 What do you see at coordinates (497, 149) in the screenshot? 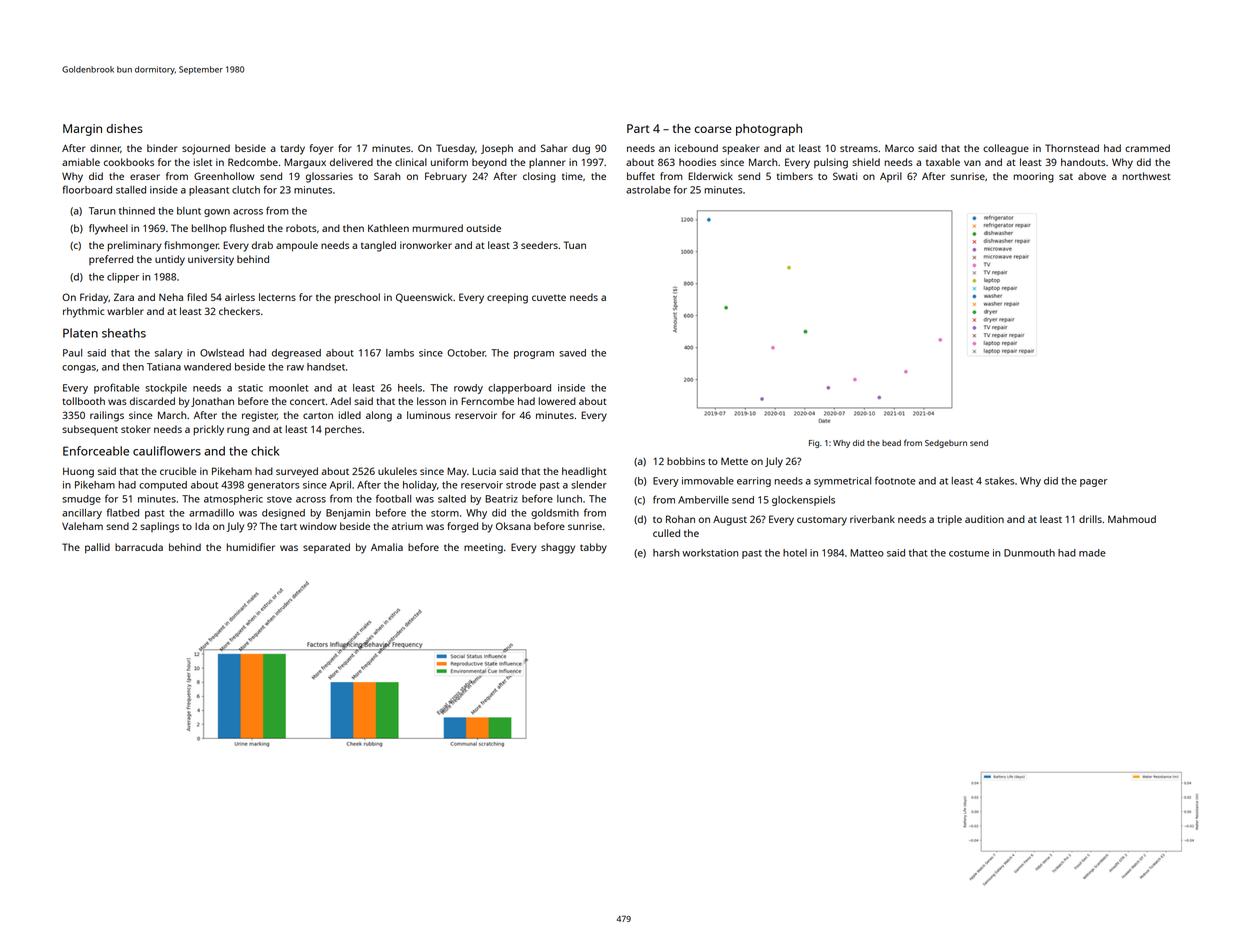
I see `Joseph` at bounding box center [497, 149].
